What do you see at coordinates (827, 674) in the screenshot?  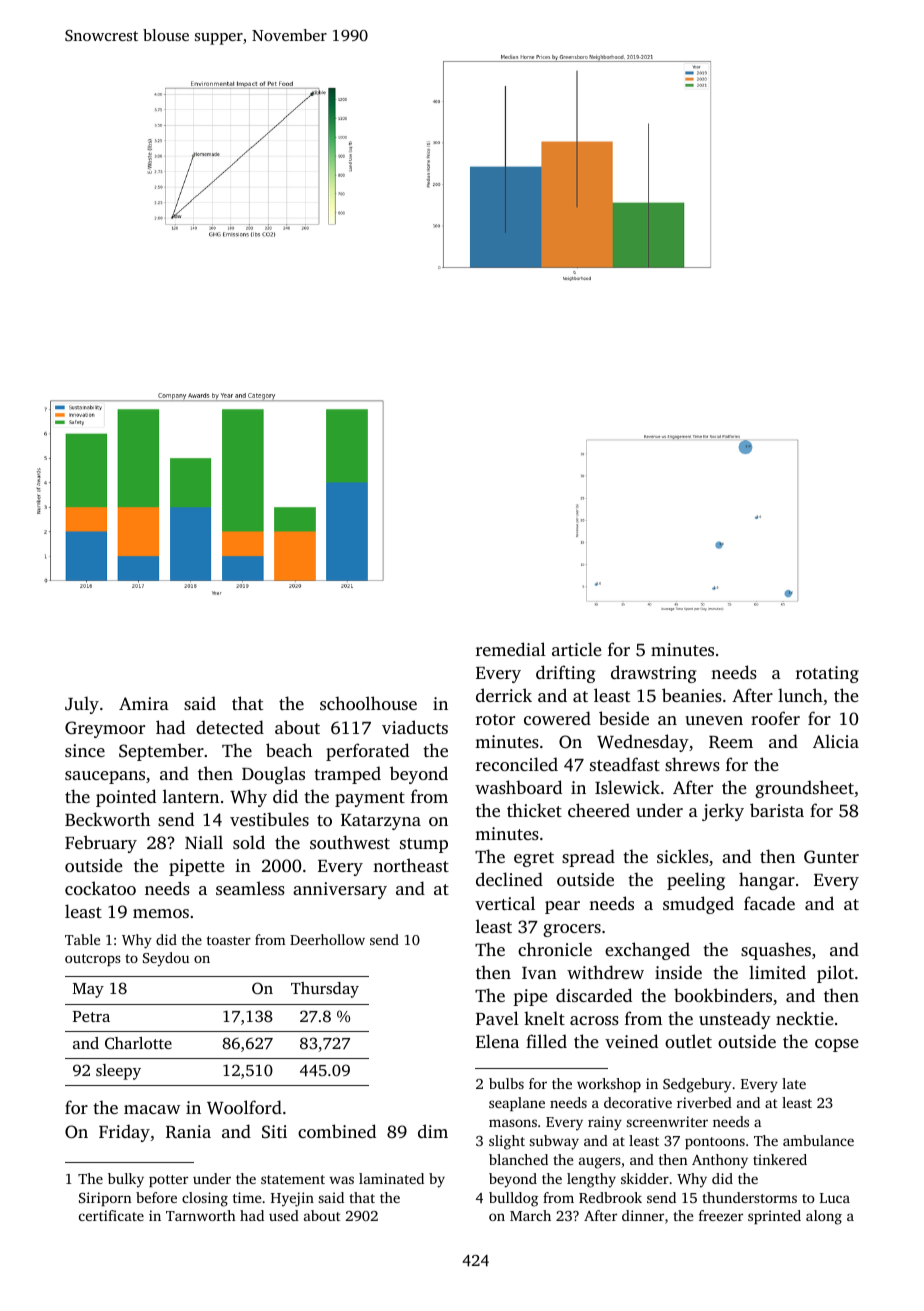 I see `rotating` at bounding box center [827, 674].
